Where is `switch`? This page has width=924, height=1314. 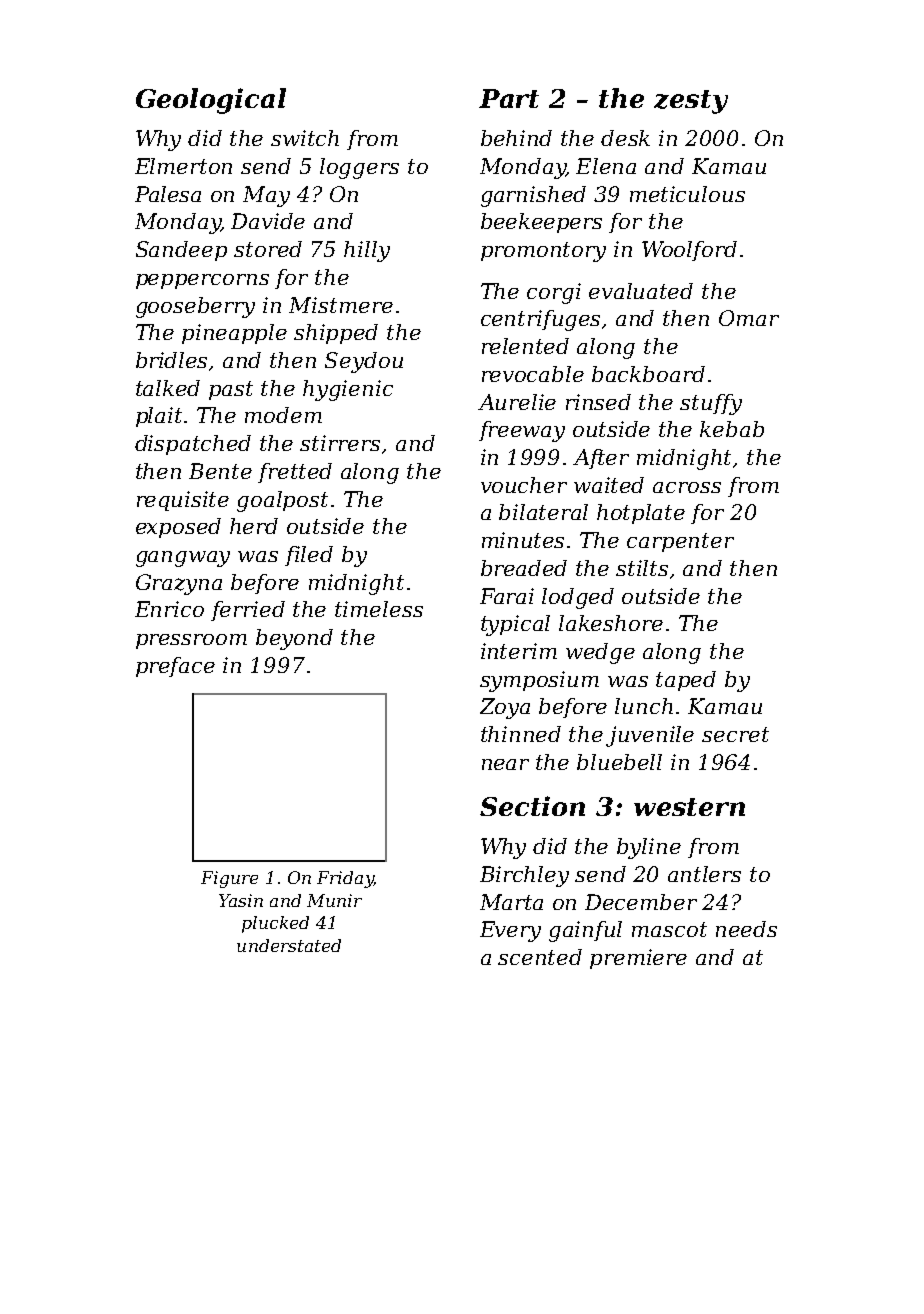
switch is located at coordinates (305, 138).
